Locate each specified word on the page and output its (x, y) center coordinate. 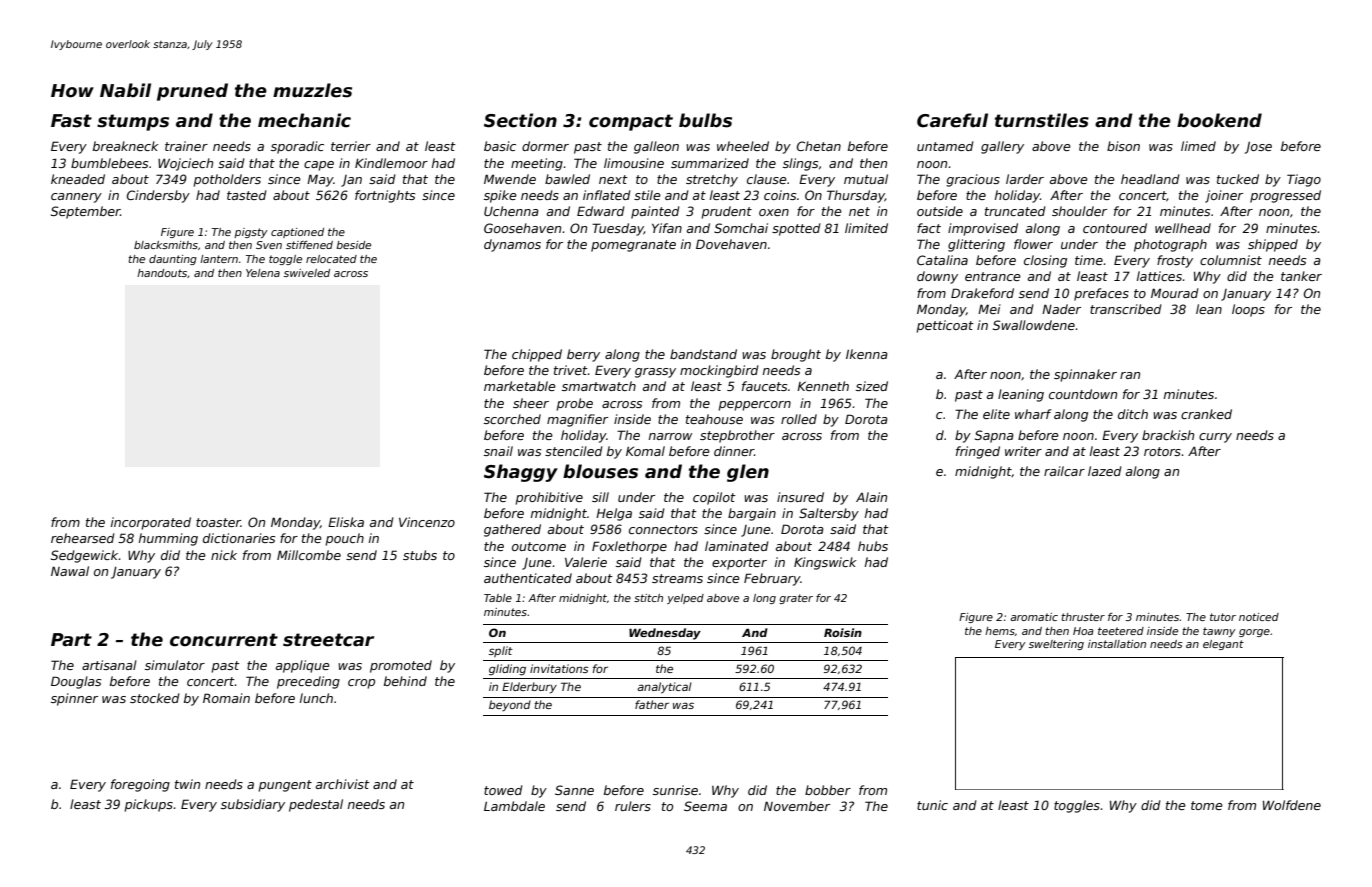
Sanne (574, 790)
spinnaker (1085, 375)
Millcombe (309, 555)
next (613, 179)
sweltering (1056, 645)
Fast (71, 121)
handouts (162, 273)
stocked (155, 698)
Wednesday (665, 634)
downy (937, 277)
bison (1123, 146)
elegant (1223, 645)
